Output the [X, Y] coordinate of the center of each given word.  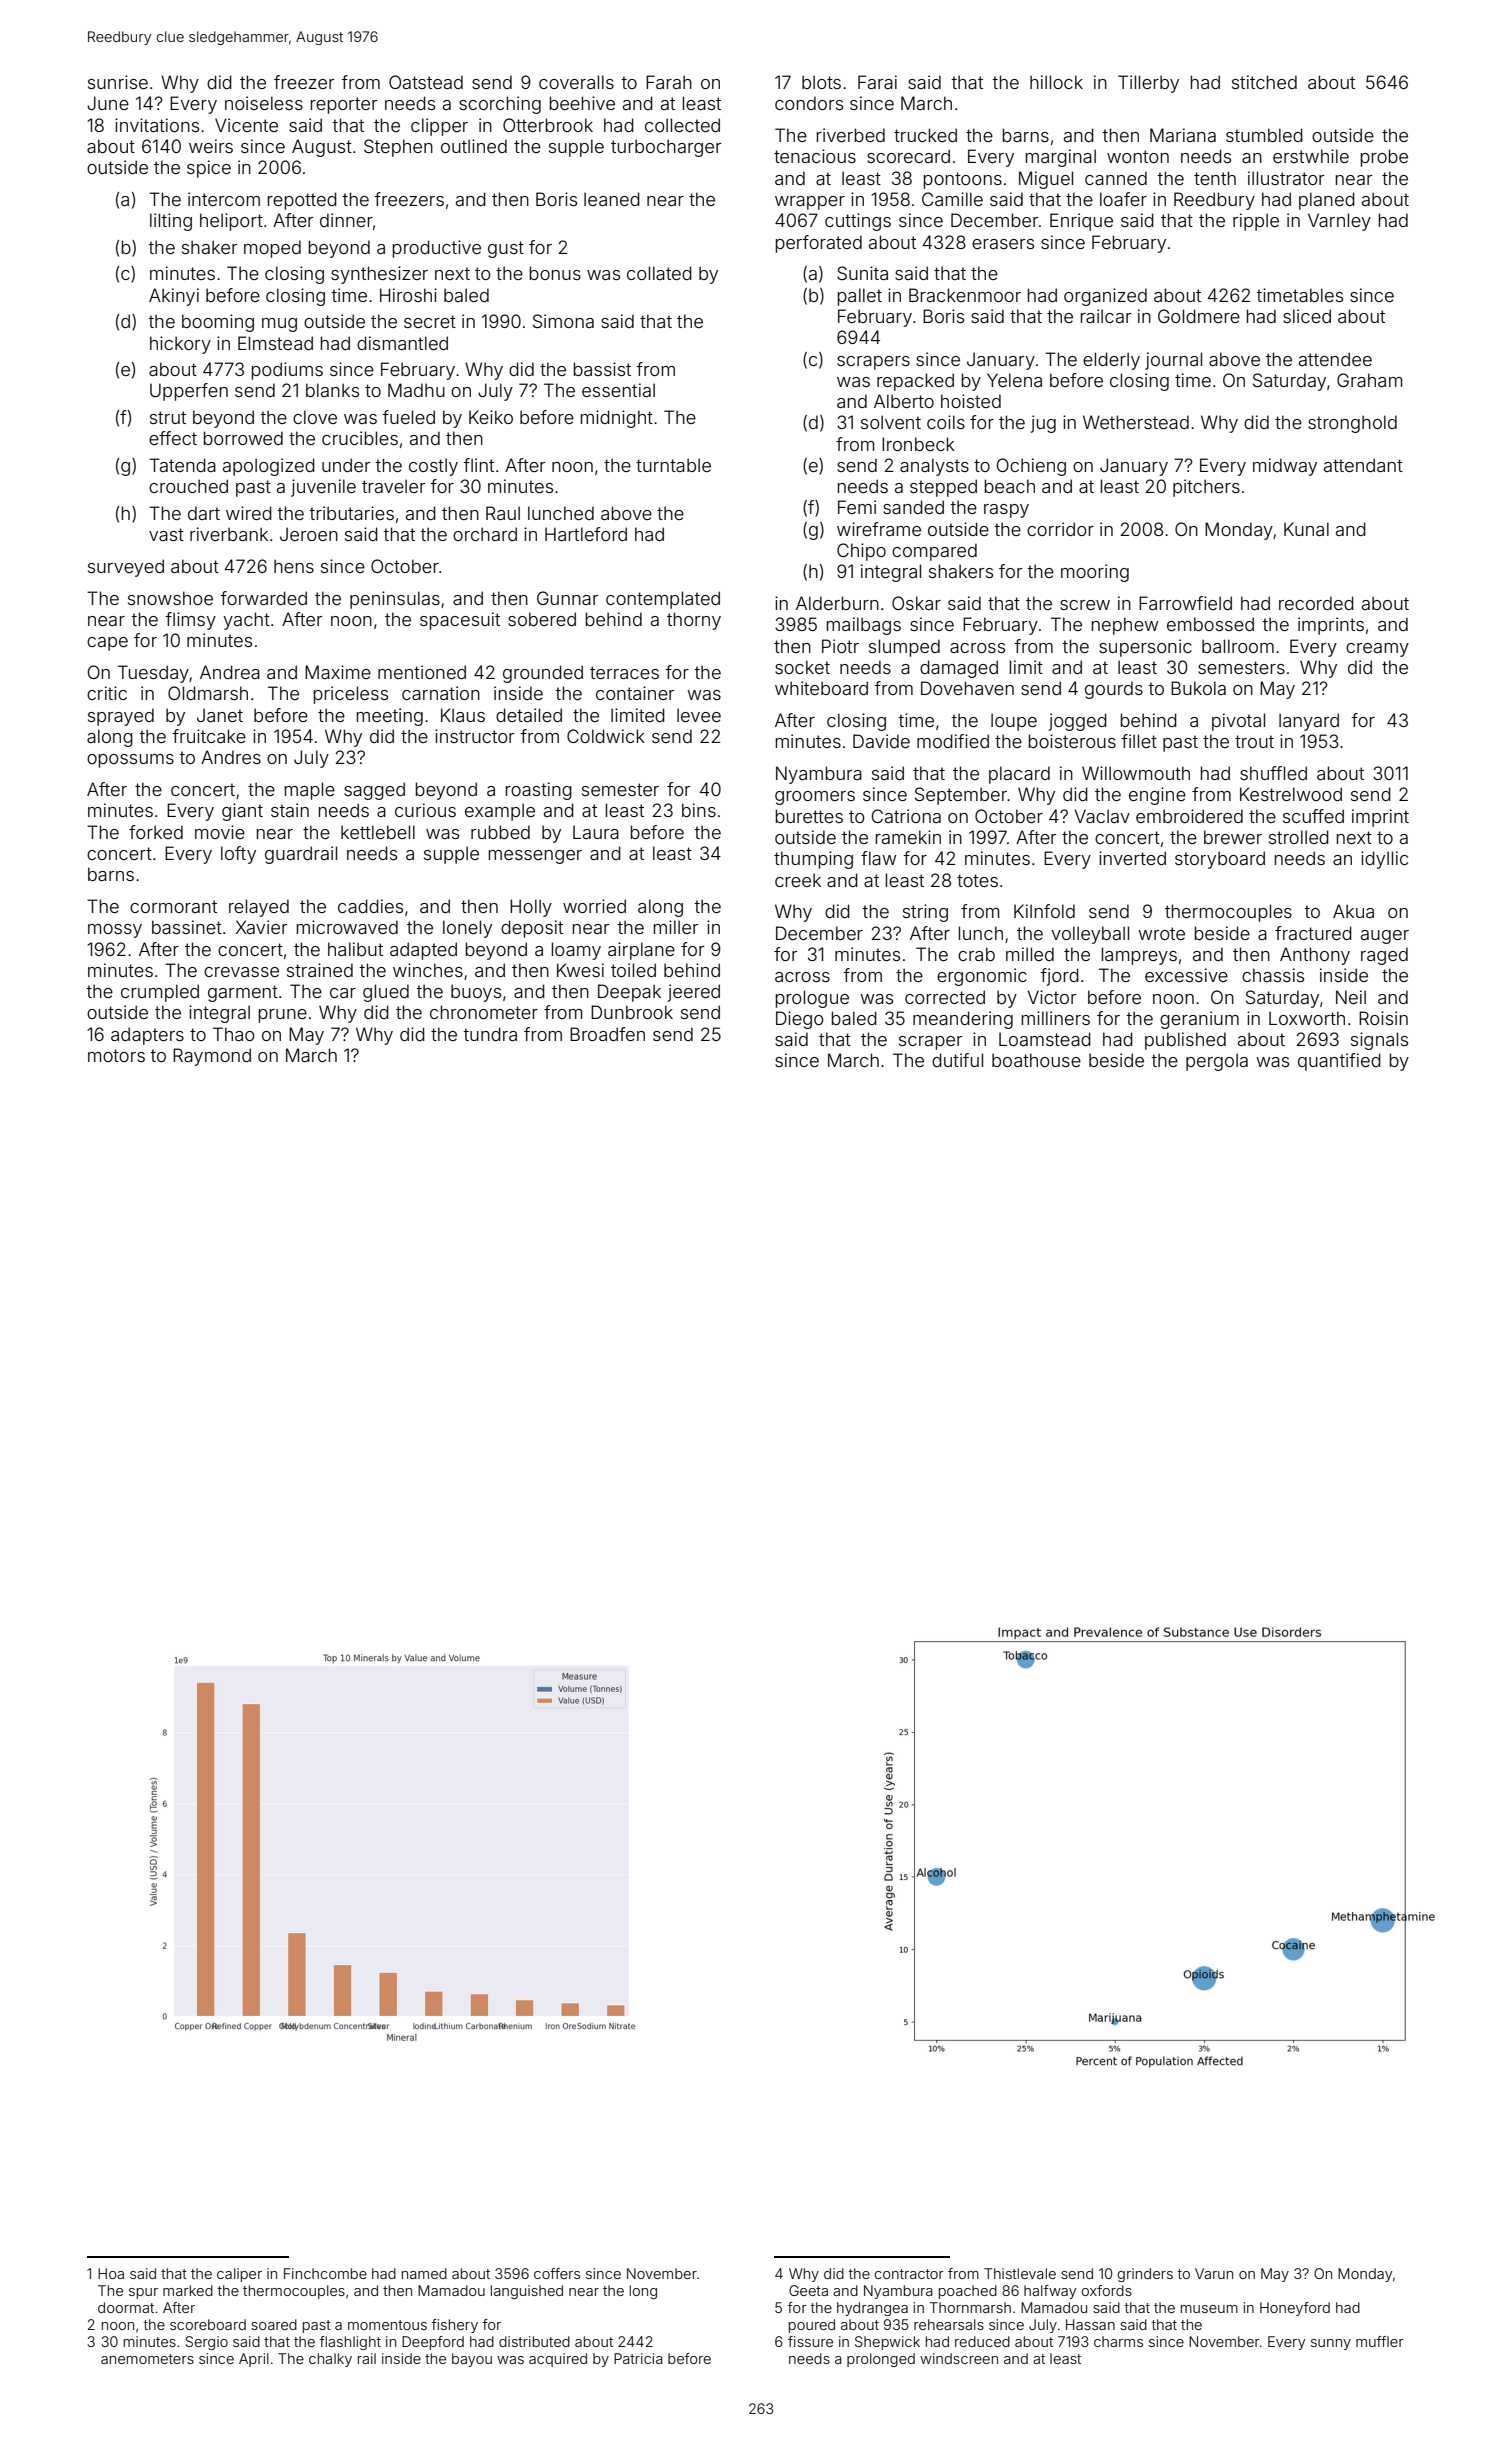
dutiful [957, 1060]
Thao [234, 1034]
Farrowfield [1185, 603]
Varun [1214, 2273]
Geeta [808, 2290]
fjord [1059, 977]
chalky [330, 2360]
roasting [539, 791]
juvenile [323, 488]
